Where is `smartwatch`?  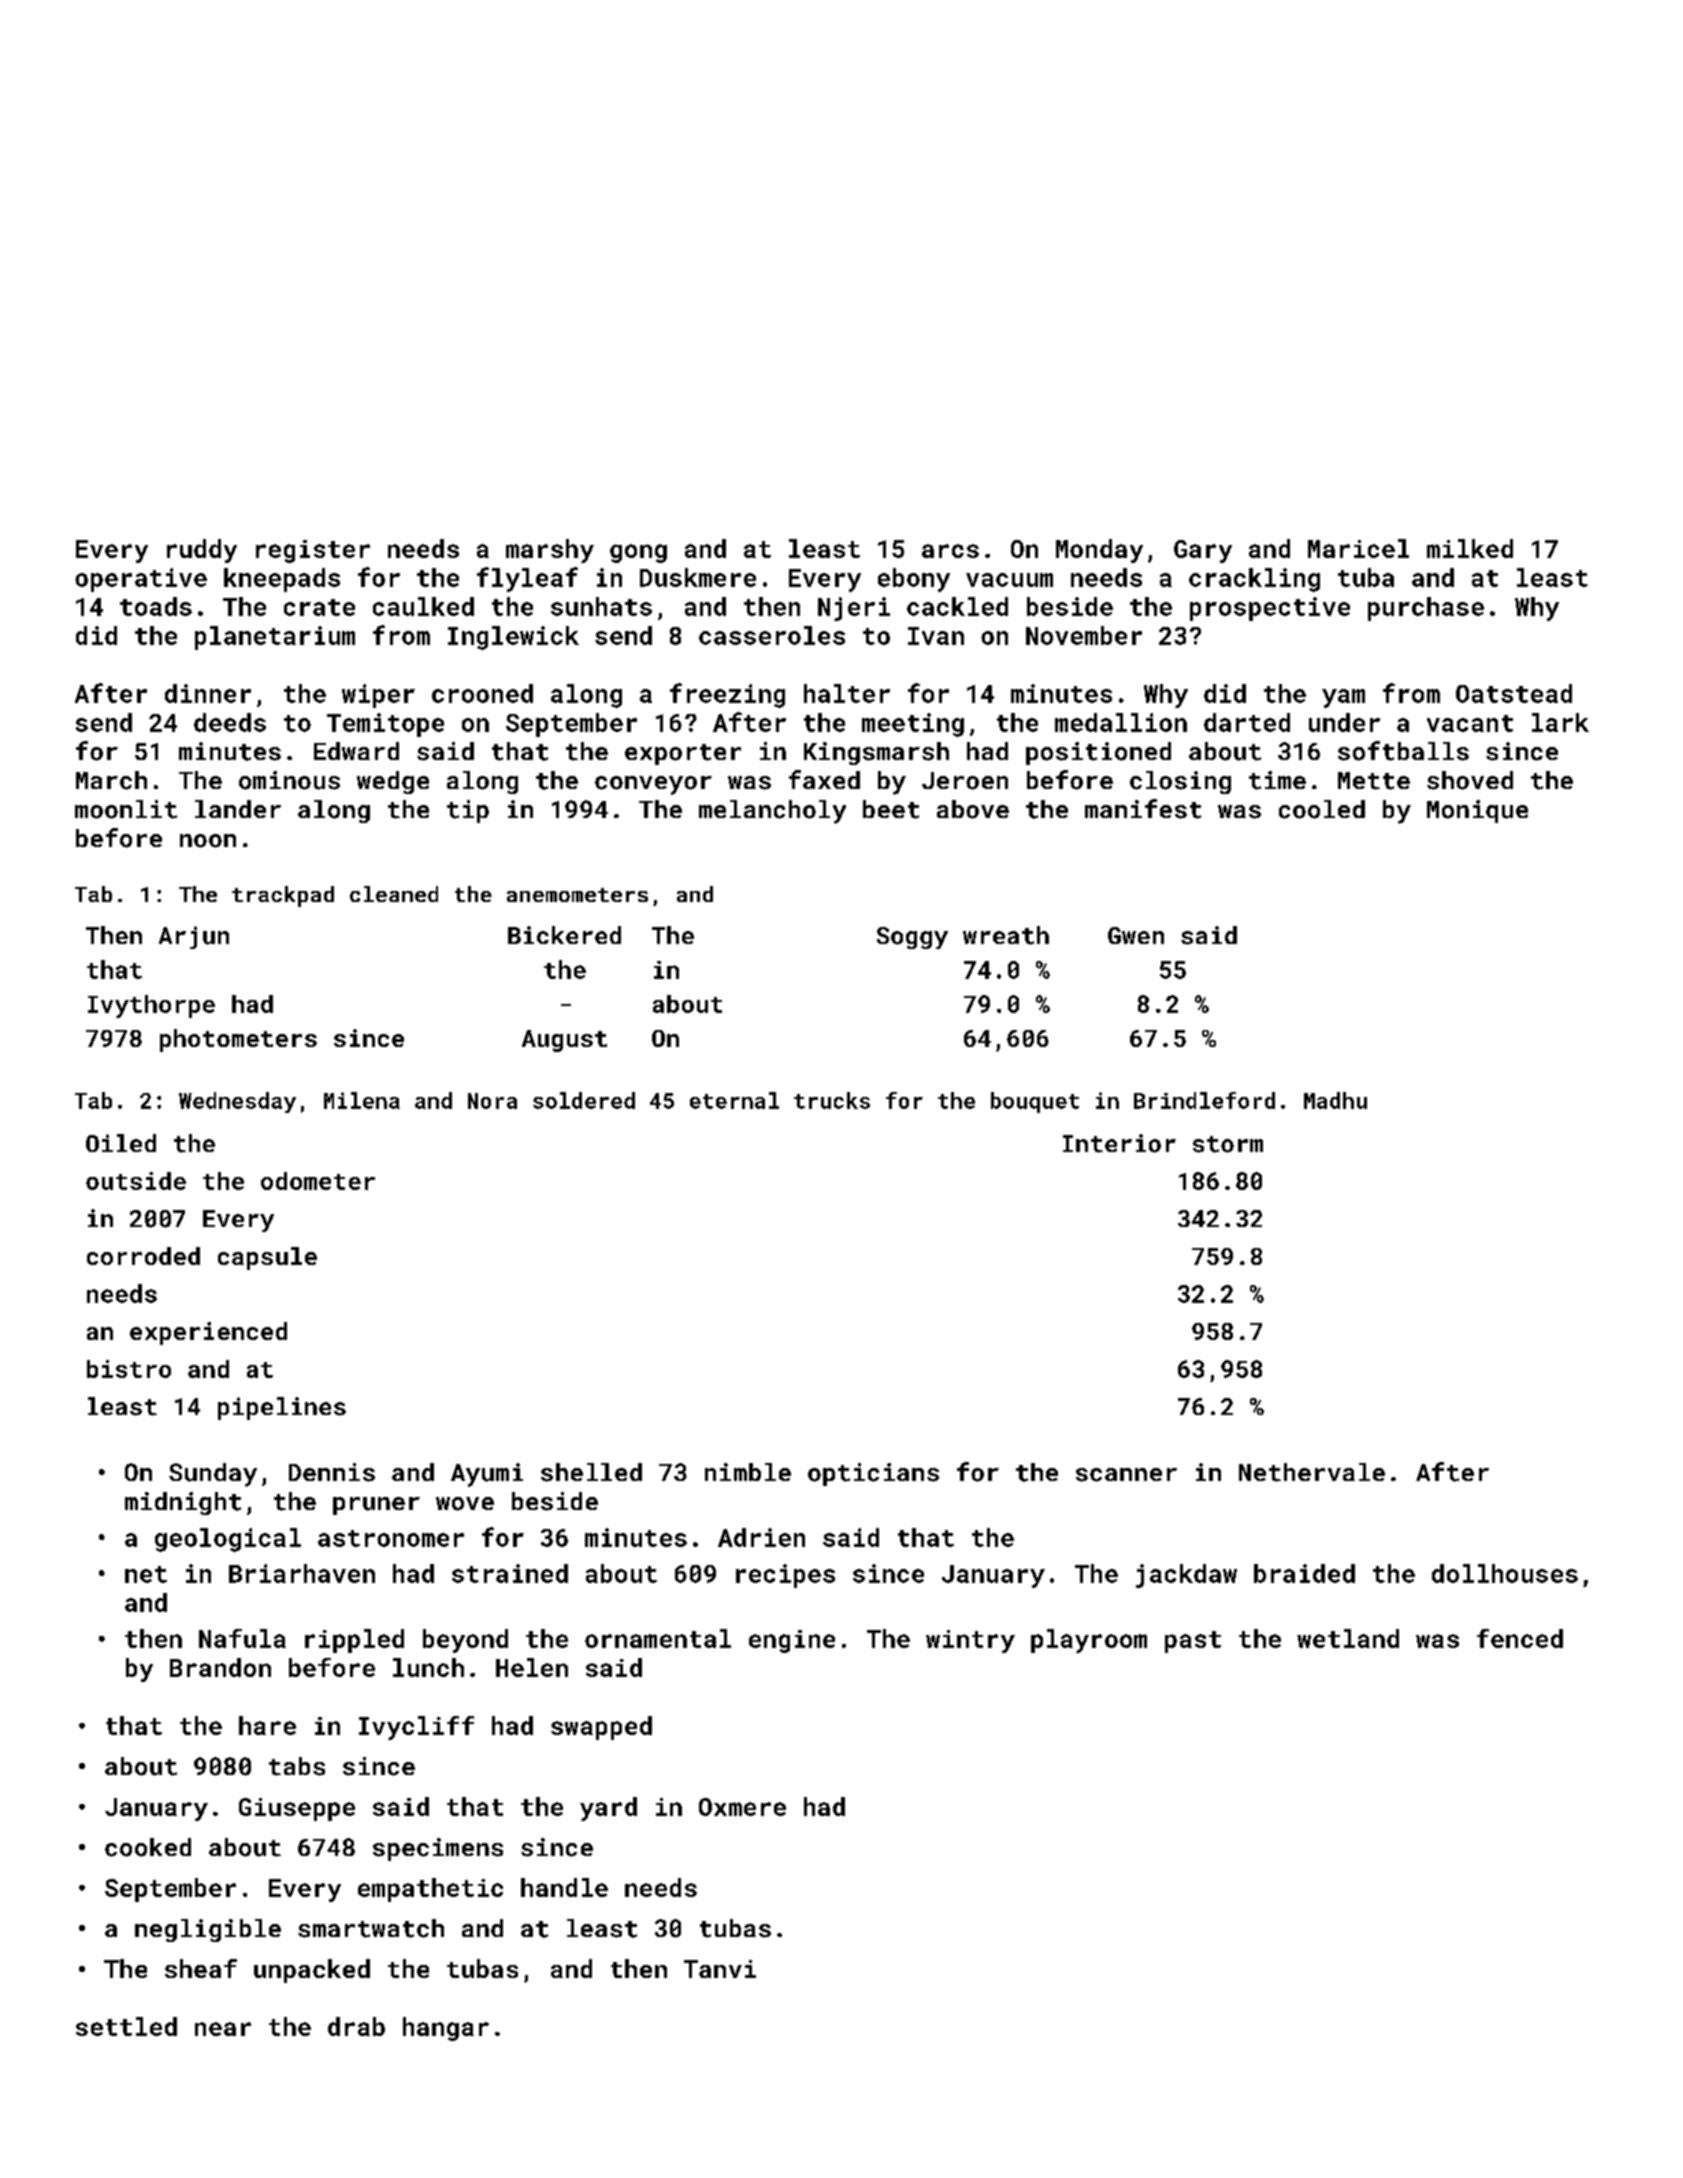 smartwatch is located at coordinates (371, 1928).
